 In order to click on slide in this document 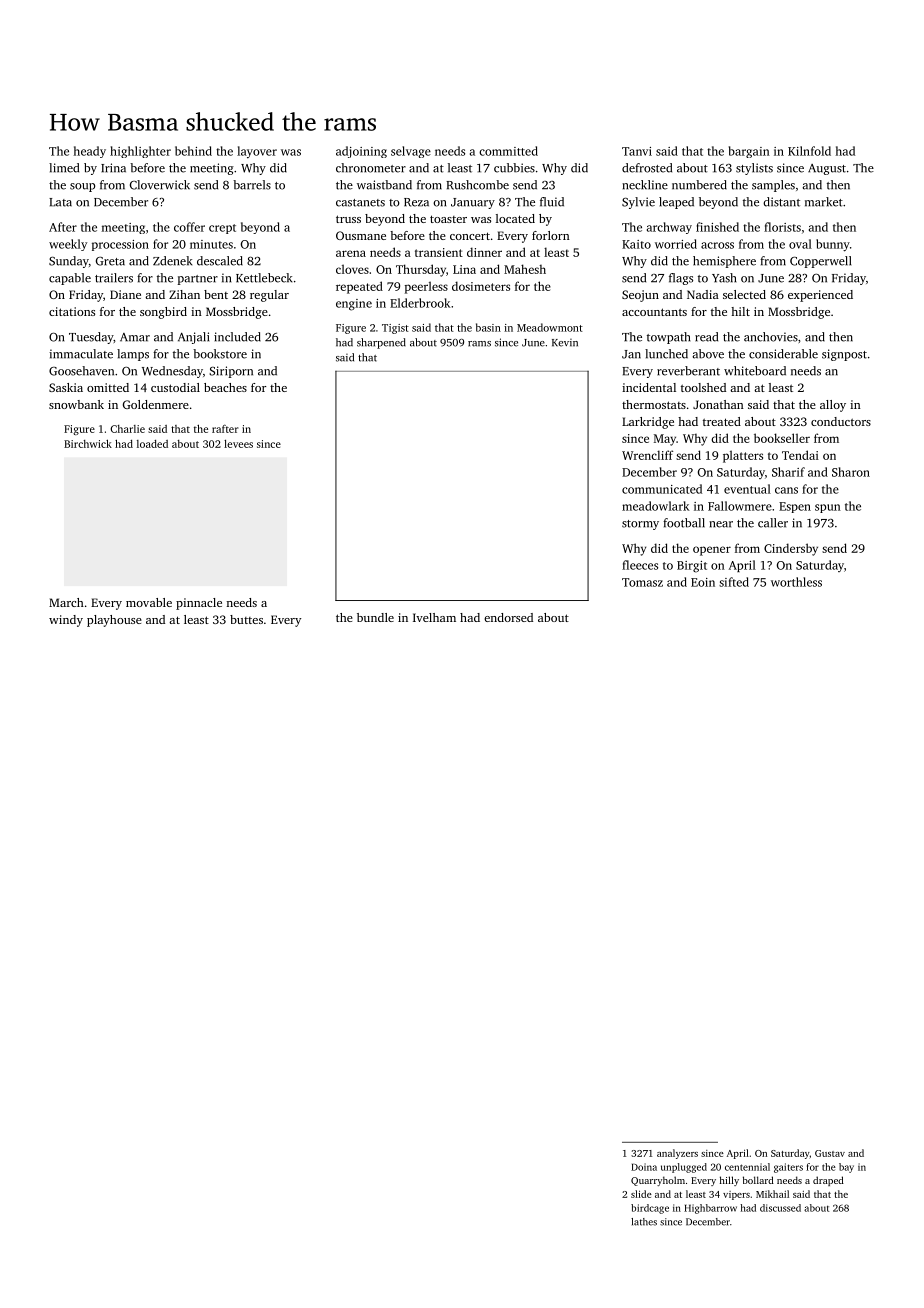, I will do `click(641, 1194)`.
